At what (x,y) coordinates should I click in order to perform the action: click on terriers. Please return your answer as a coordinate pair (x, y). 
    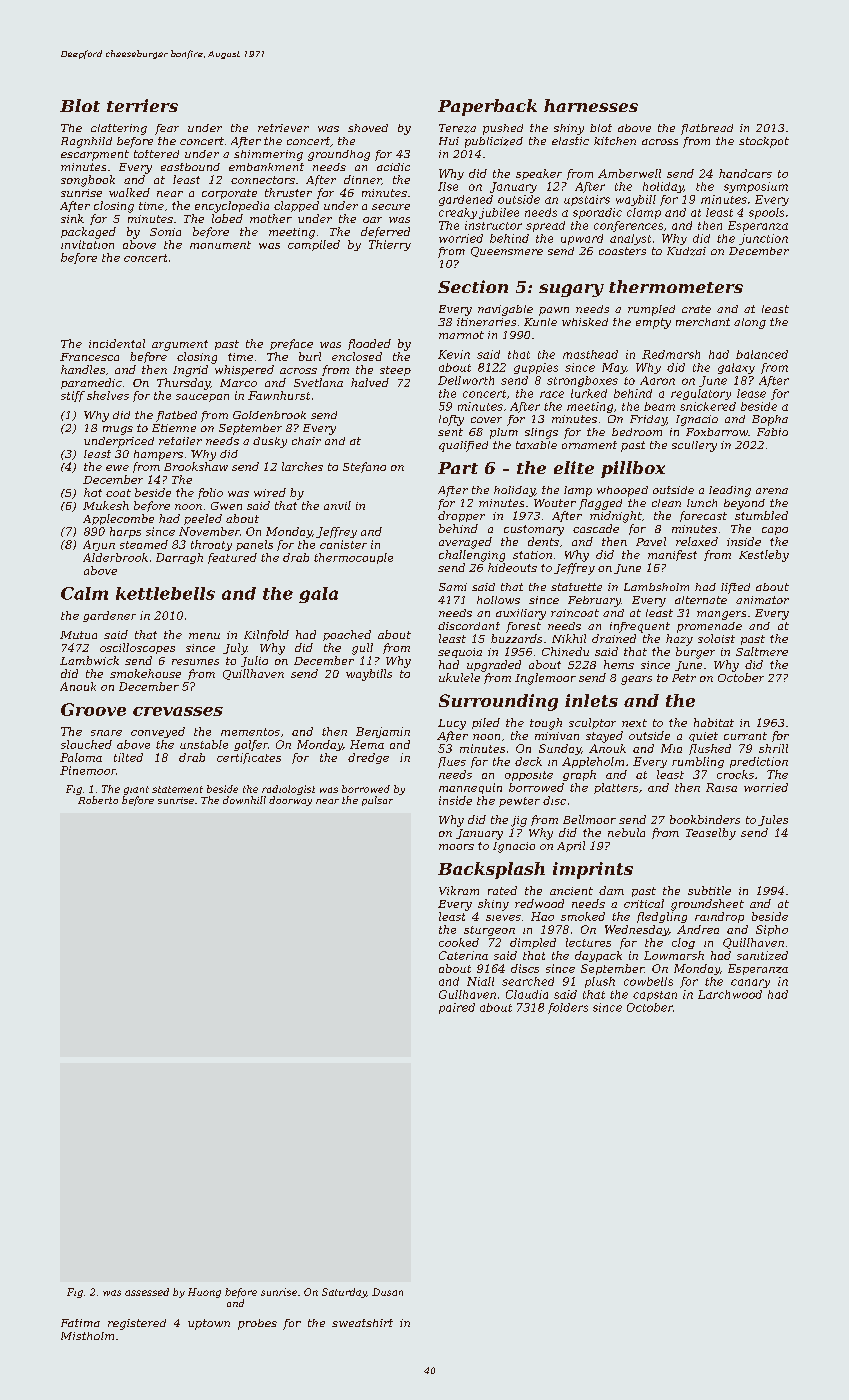
    Looking at the image, I should click on (142, 105).
